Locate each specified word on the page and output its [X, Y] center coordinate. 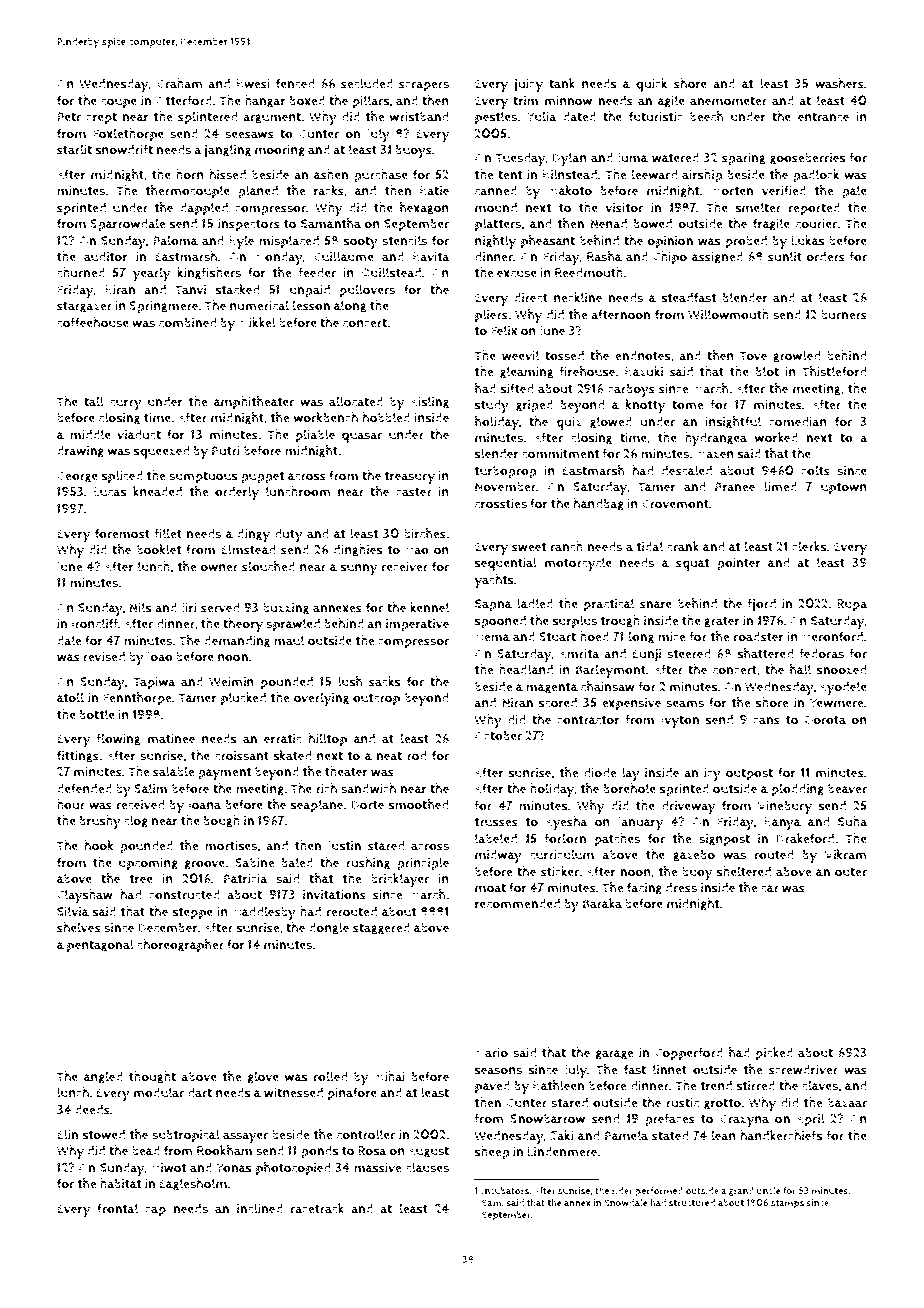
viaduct [139, 434]
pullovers [367, 291]
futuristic [656, 116]
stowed [103, 1134]
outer [851, 872]
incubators [506, 1191]
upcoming [148, 864]
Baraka [602, 903]
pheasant [548, 242]
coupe [119, 103]
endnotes [643, 355]
